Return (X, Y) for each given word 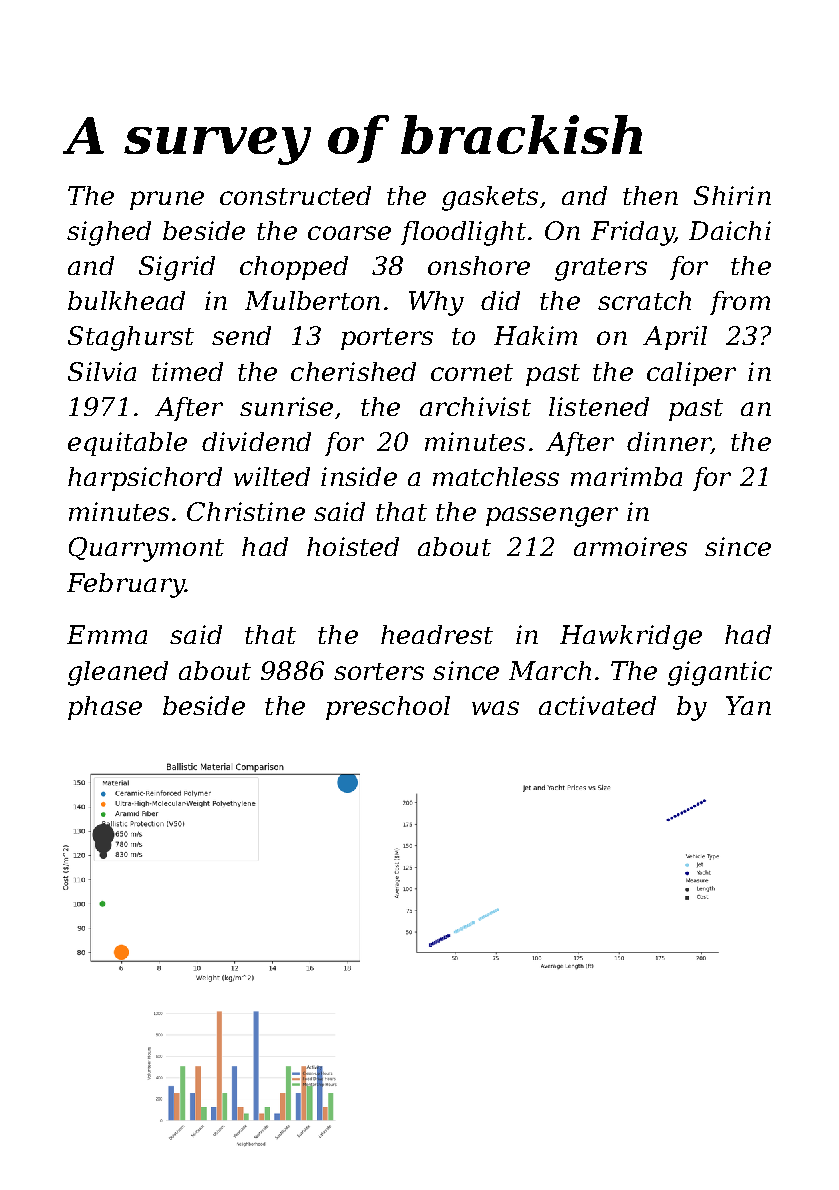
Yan (748, 705)
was (495, 708)
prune (167, 200)
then (650, 195)
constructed (295, 195)
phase (105, 708)
